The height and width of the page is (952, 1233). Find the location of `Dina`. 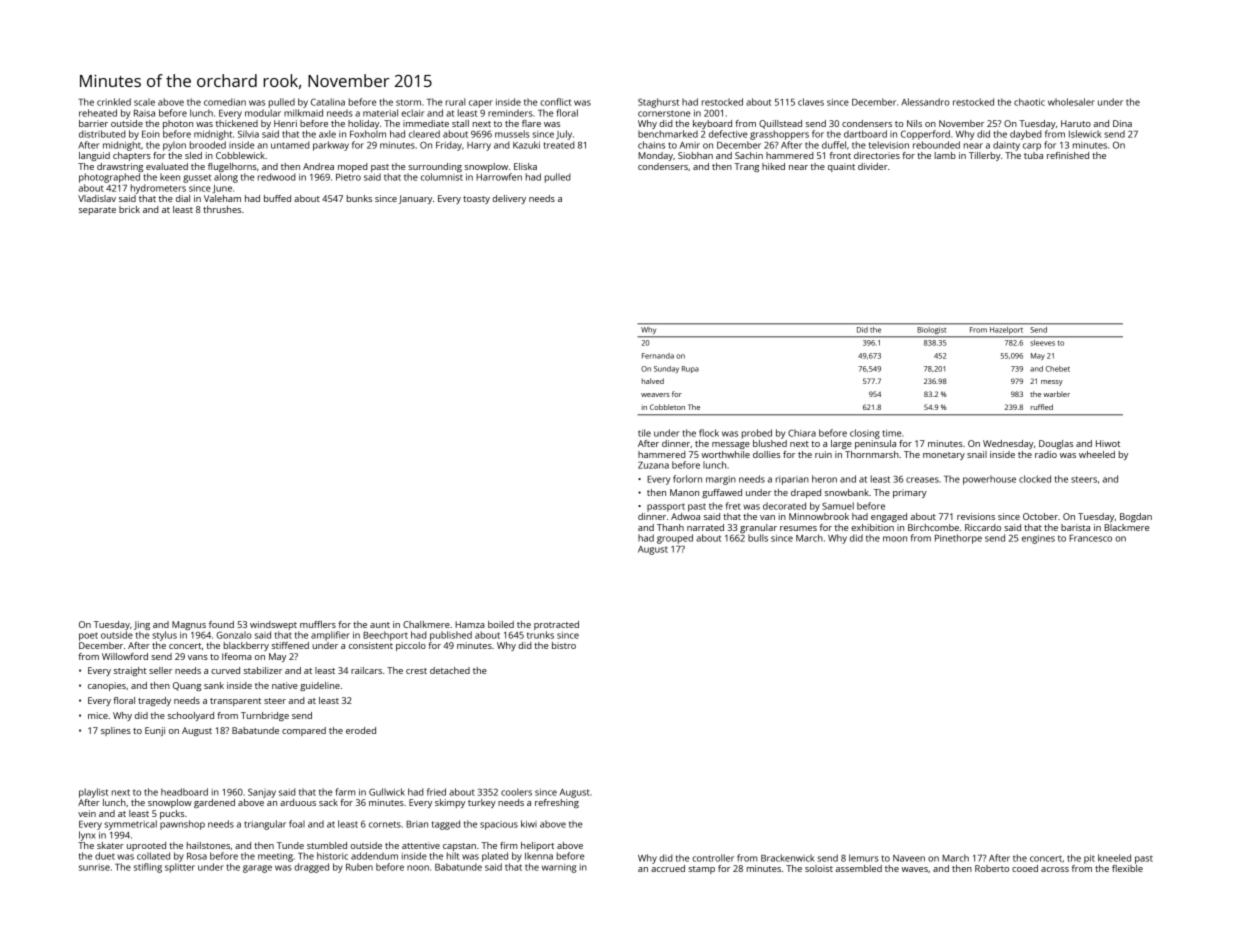

Dina is located at coordinates (1122, 123).
